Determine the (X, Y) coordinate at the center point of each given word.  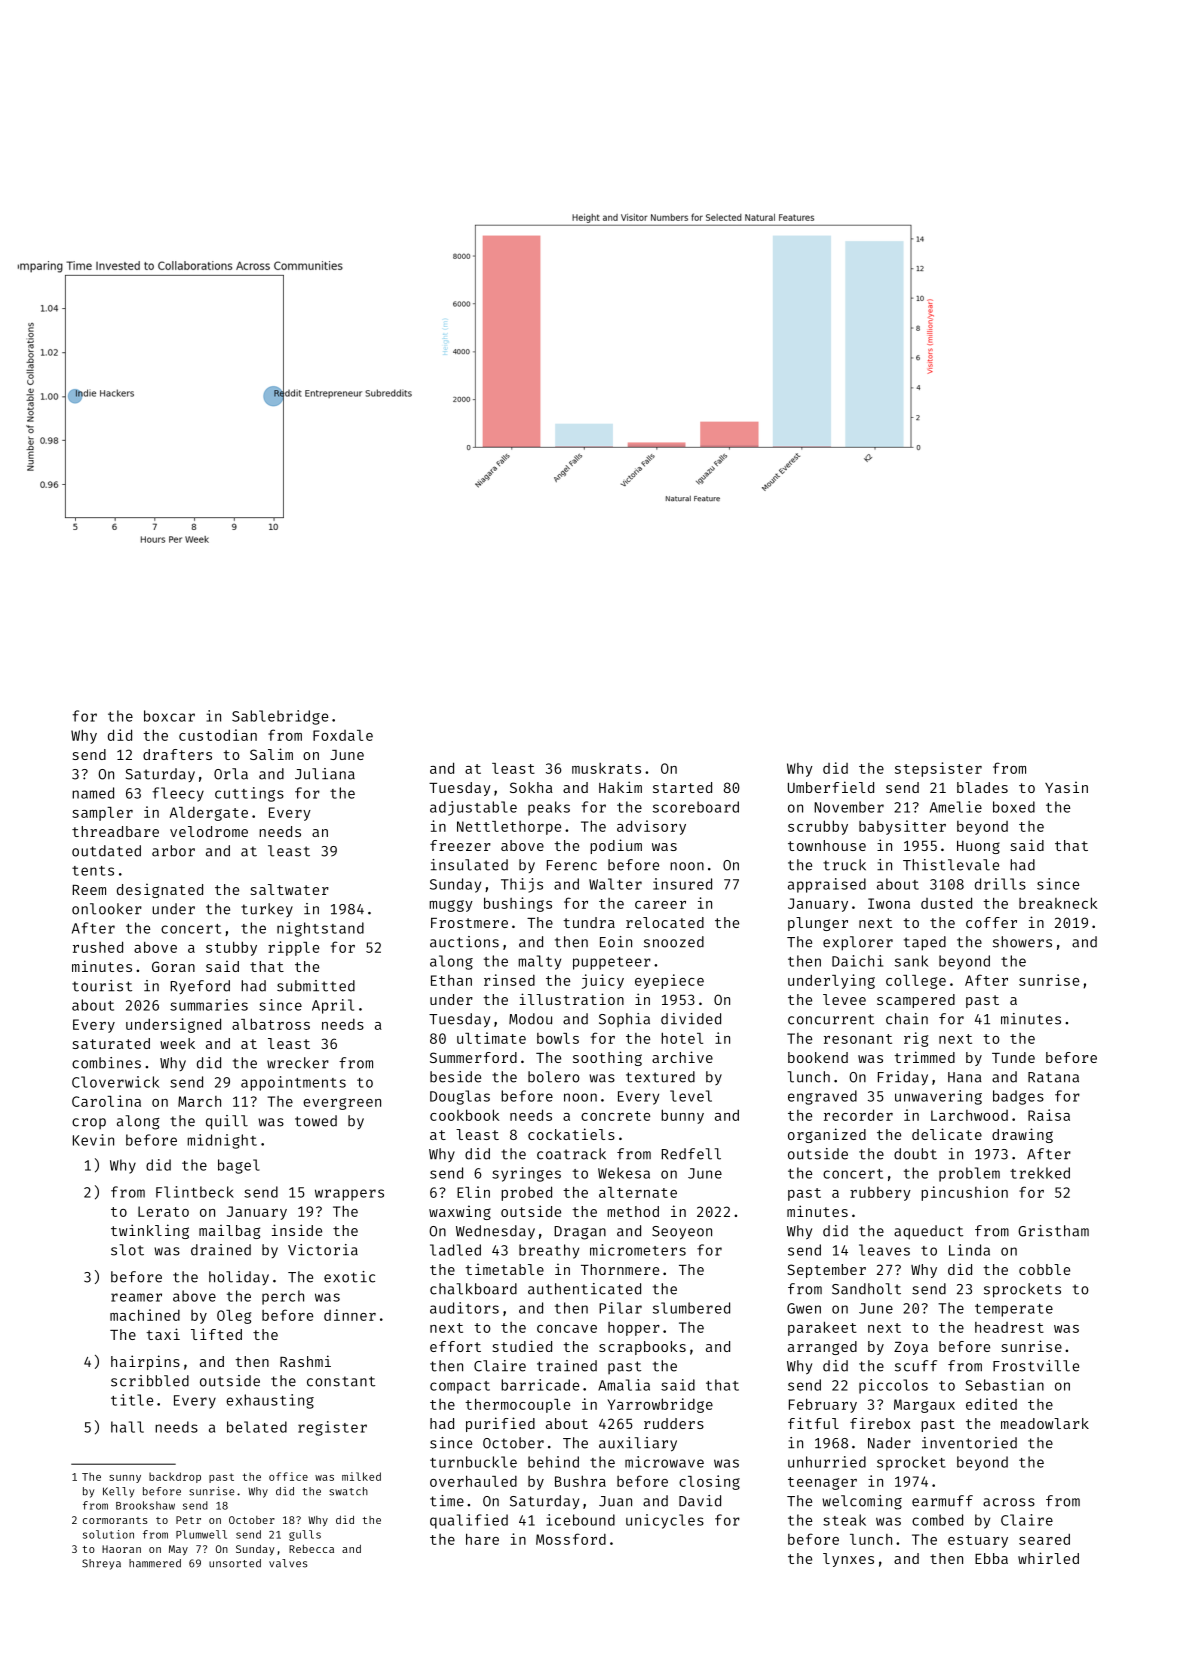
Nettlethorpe (509, 828)
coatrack (571, 1154)
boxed (1014, 807)
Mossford (571, 1539)
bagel (239, 1166)
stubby (231, 948)
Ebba (991, 1558)
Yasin (1066, 787)
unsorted (235, 1563)
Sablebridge (280, 717)
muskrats (606, 768)
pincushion (964, 1193)
